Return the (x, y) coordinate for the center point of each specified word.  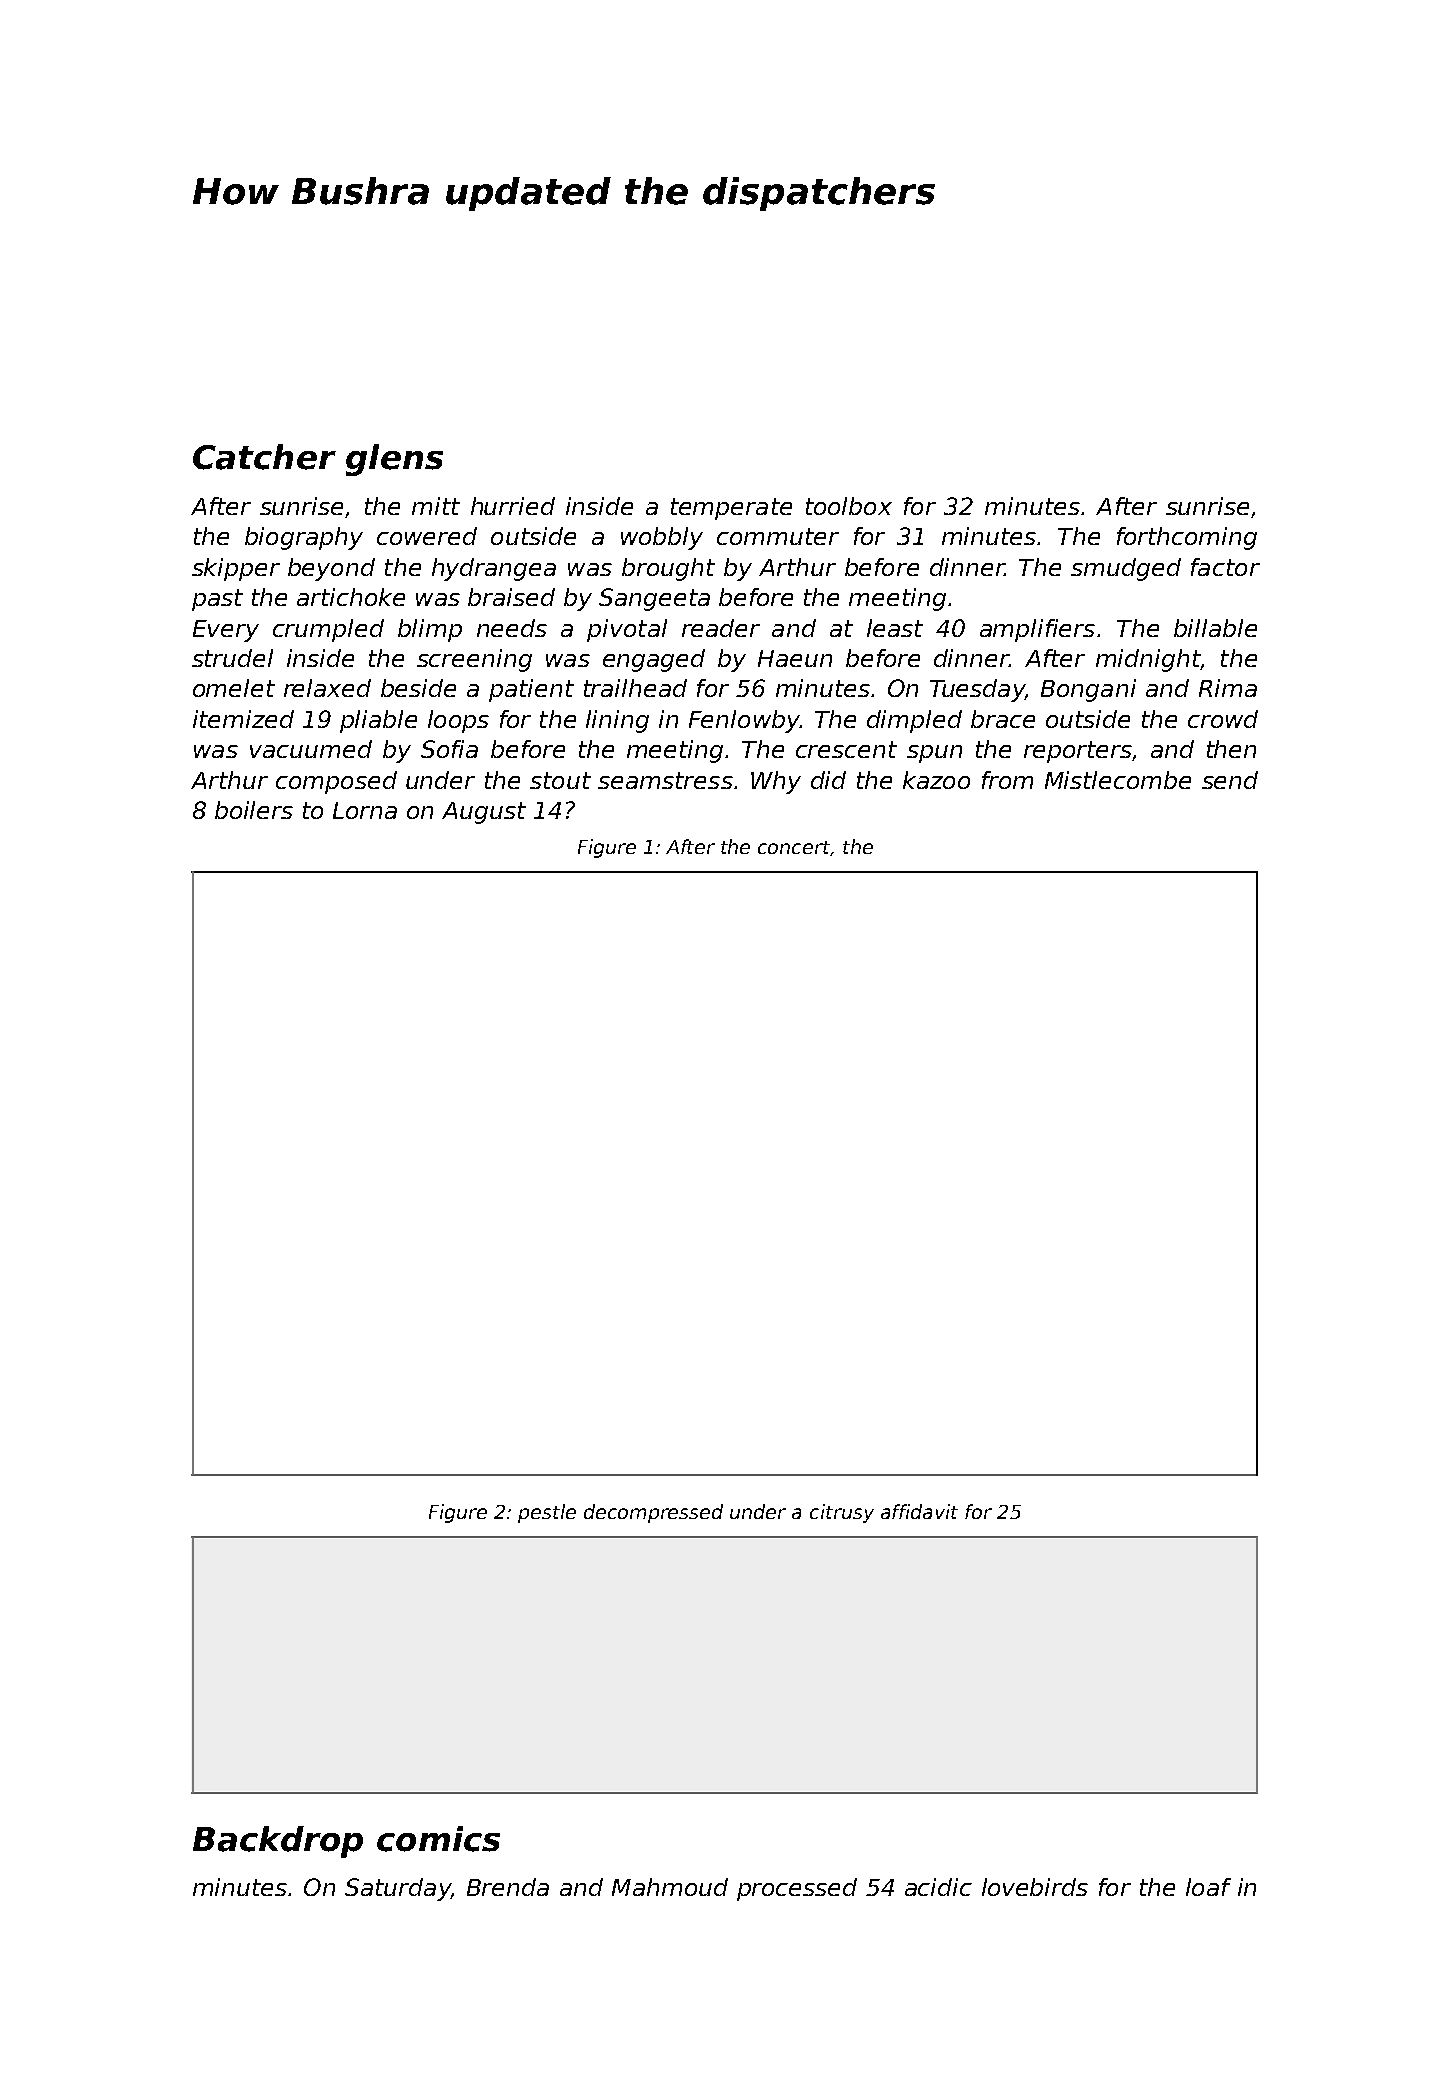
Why (776, 782)
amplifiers (1037, 630)
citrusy (842, 1513)
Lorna (365, 810)
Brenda (508, 1887)
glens (394, 460)
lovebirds (1035, 1887)
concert (794, 847)
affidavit (919, 1511)
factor (1225, 567)
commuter (778, 536)
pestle (547, 1513)
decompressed (653, 1513)
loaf (1208, 1887)
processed (797, 1889)
